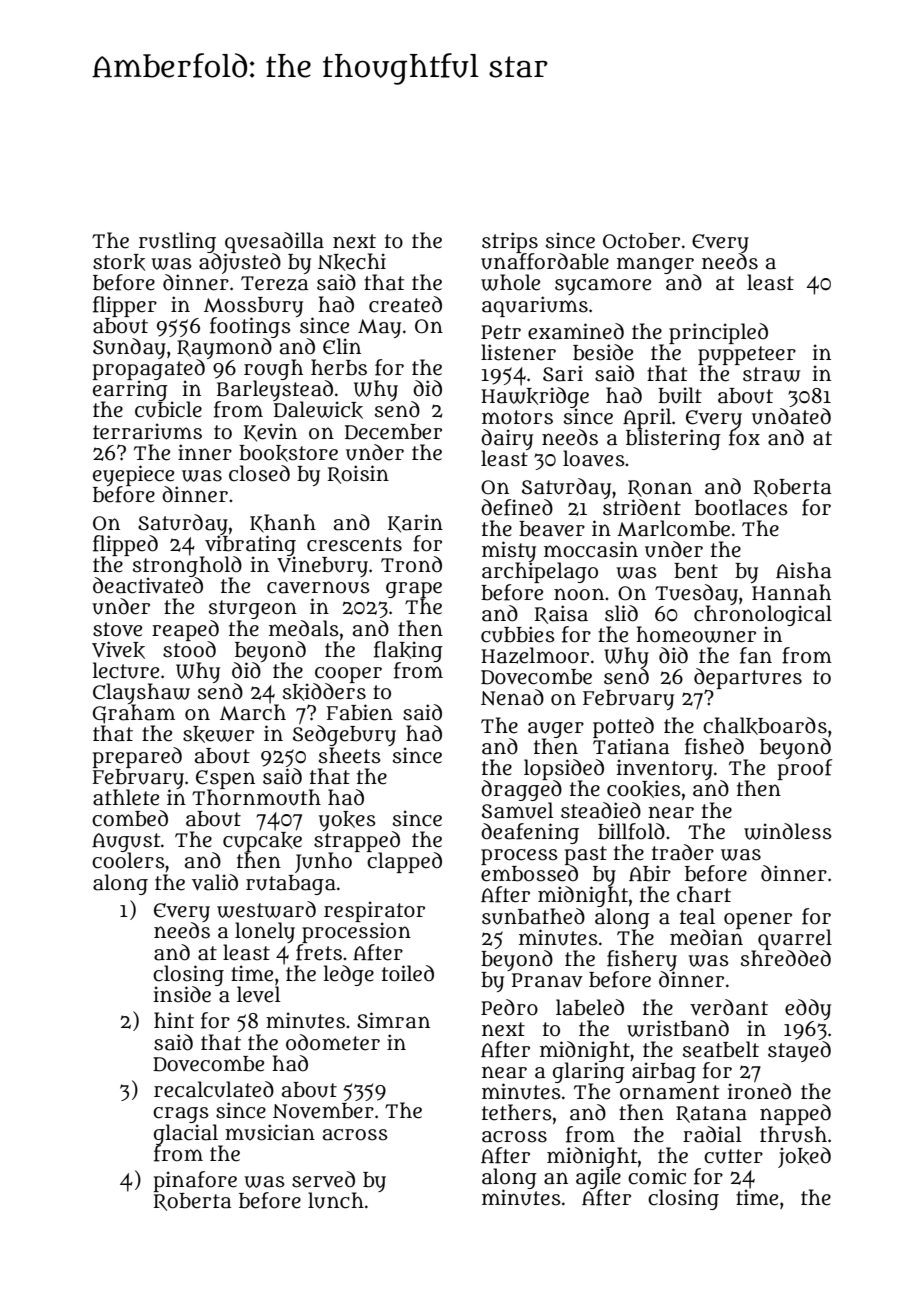 Image resolution: width=924 pixels, height=1308 pixels. I want to click on Graham, so click(134, 714).
